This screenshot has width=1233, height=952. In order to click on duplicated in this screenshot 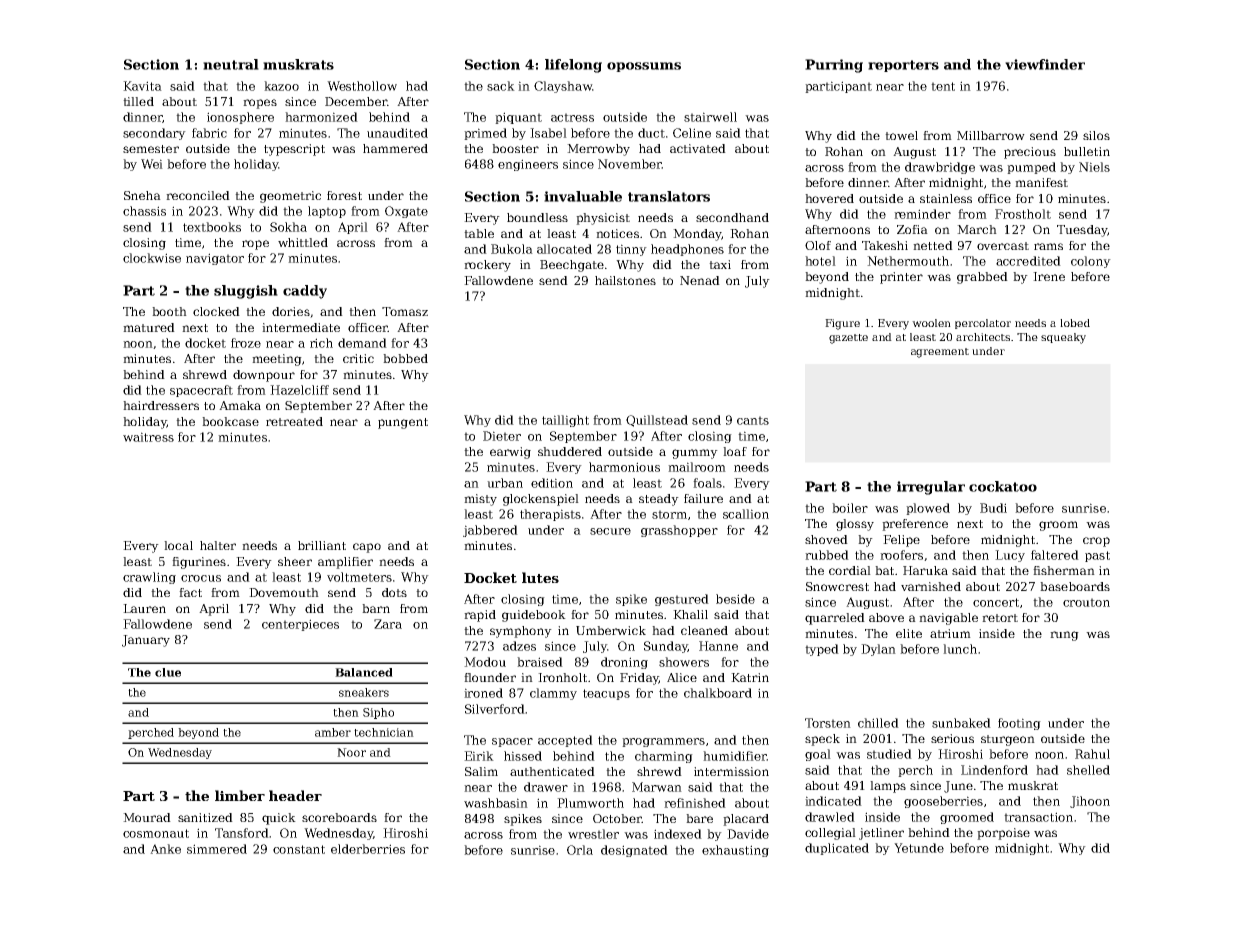, I will do `click(837, 849)`.
